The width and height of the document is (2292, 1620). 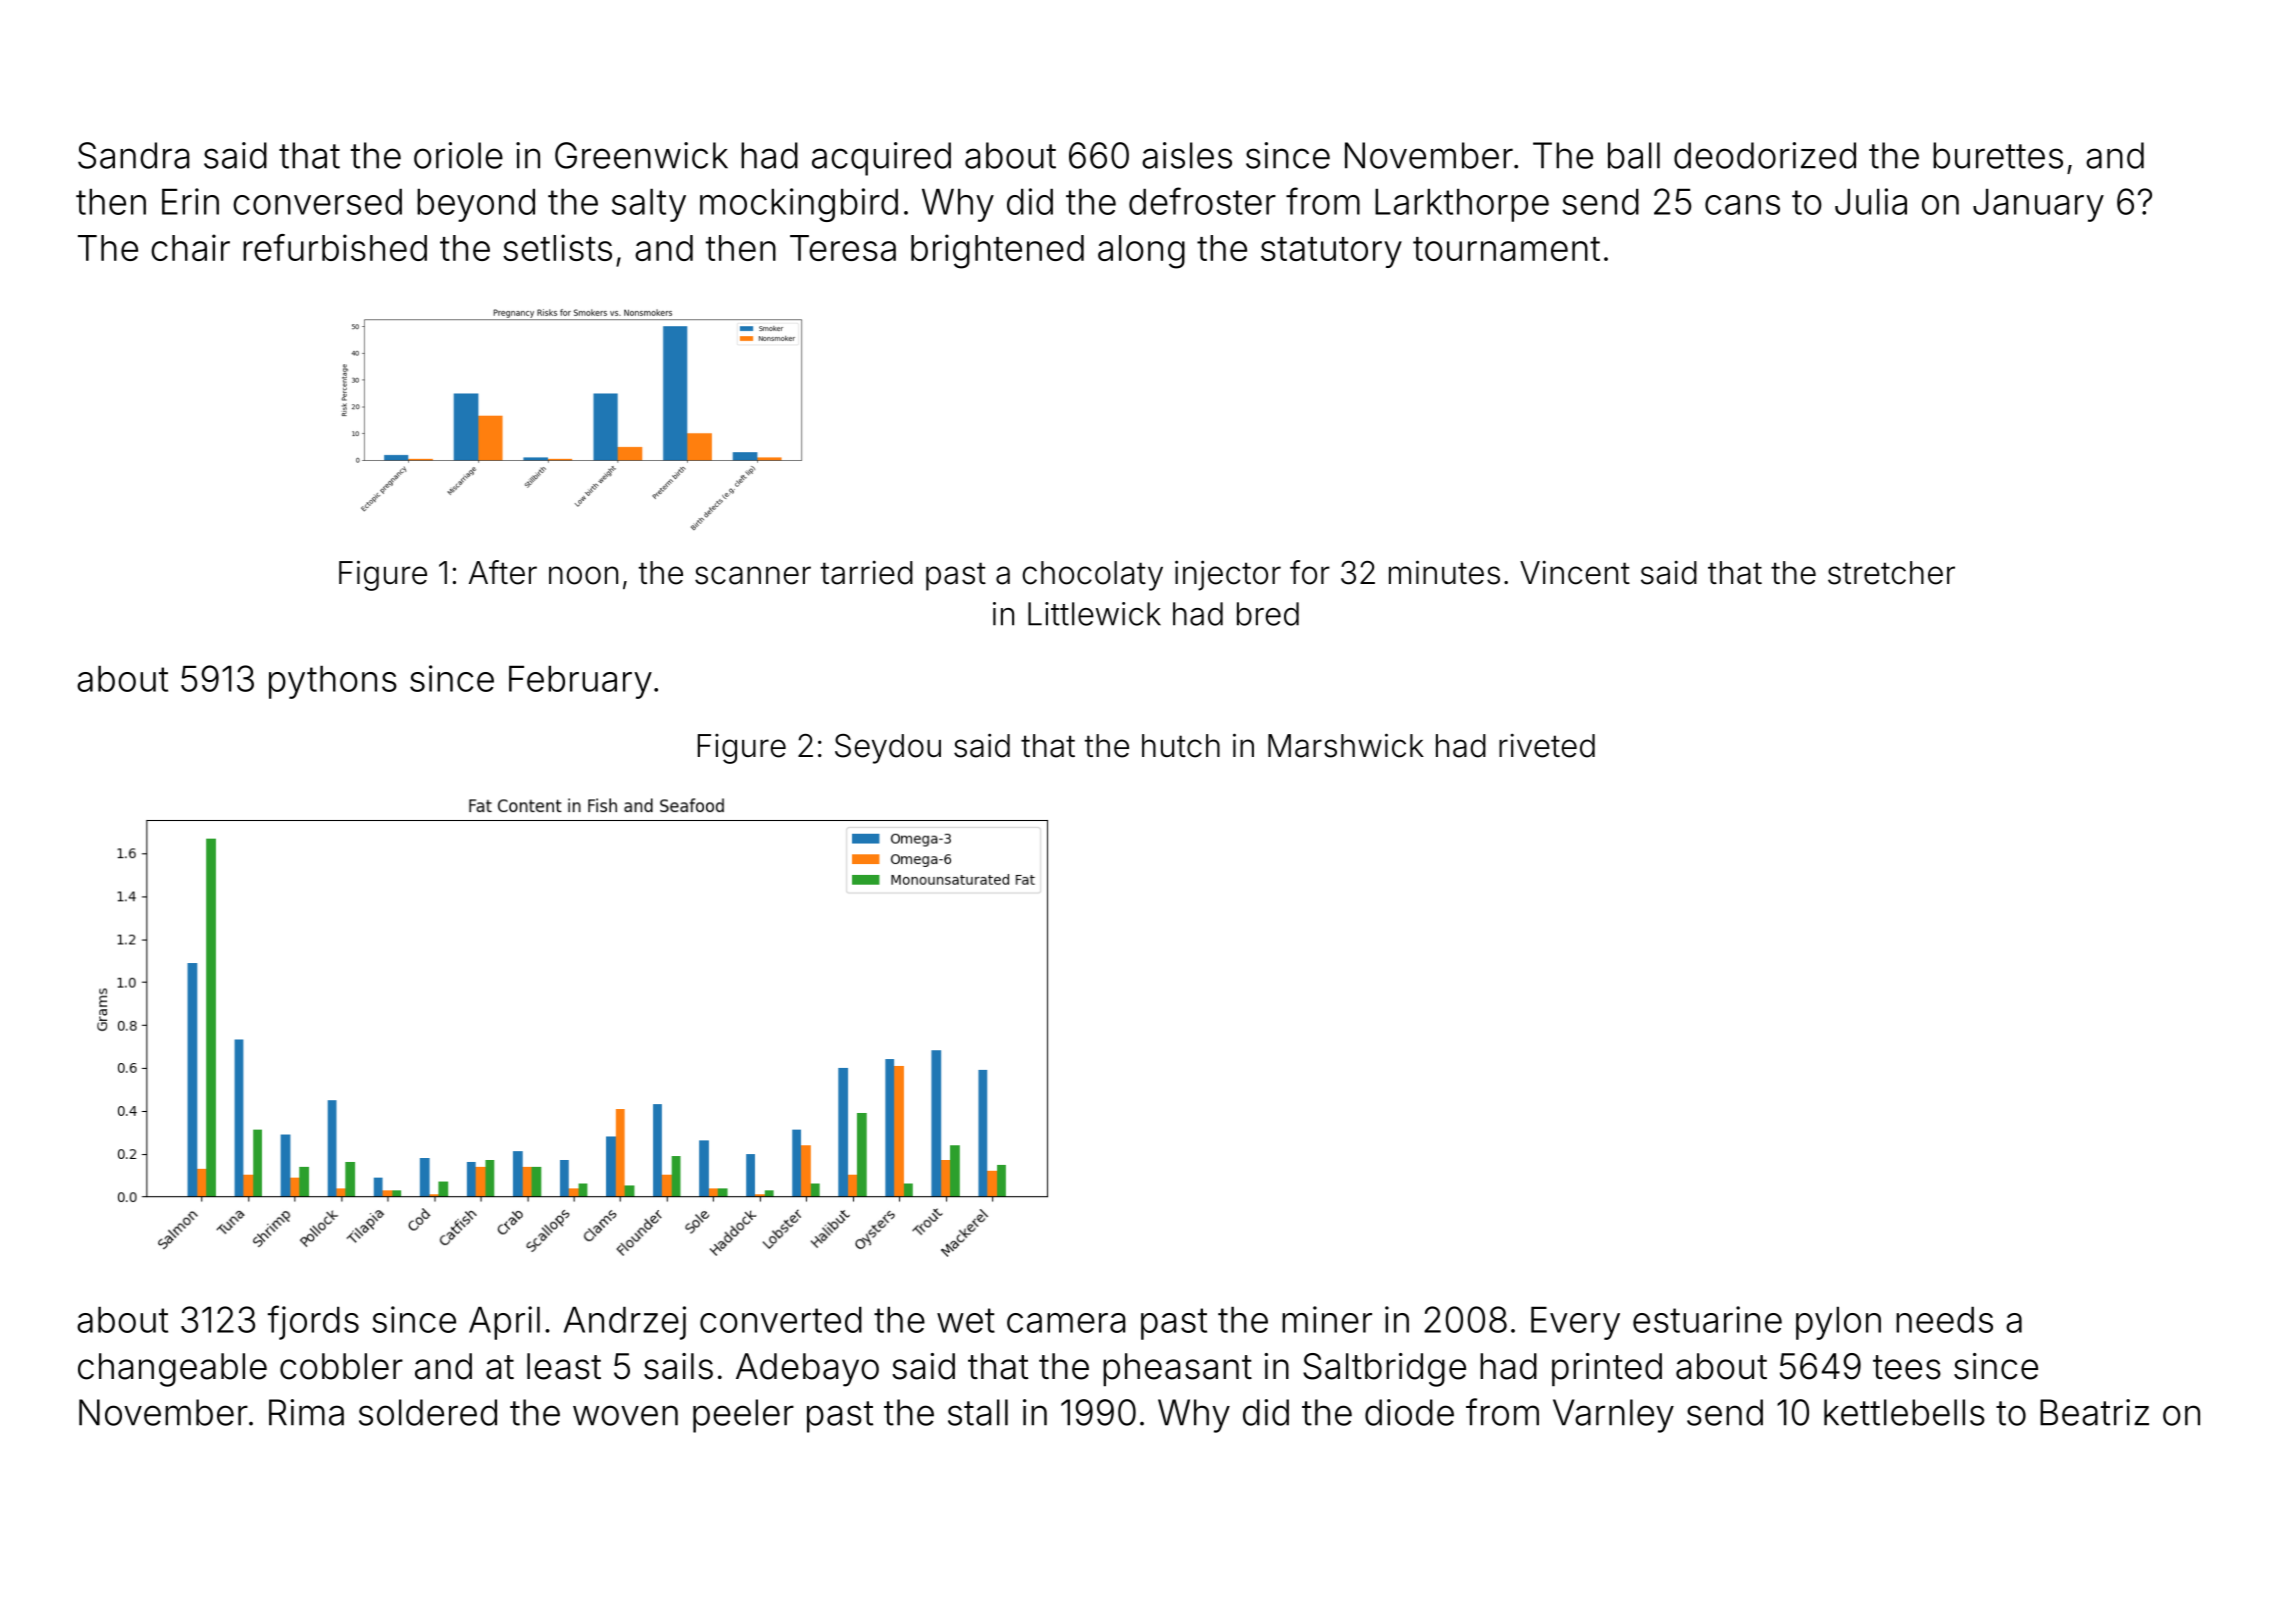 What do you see at coordinates (867, 573) in the document?
I see `tarried` at bounding box center [867, 573].
